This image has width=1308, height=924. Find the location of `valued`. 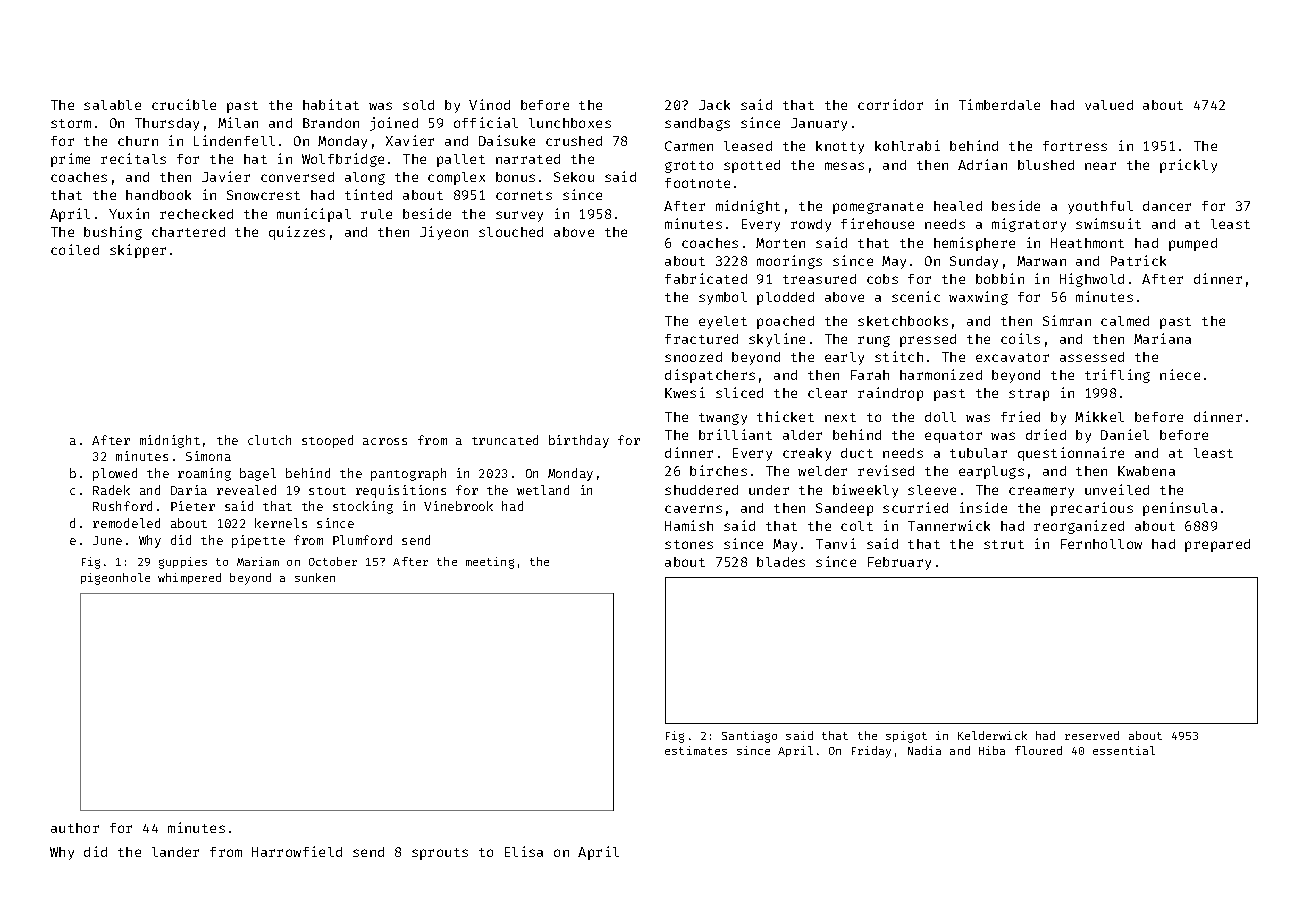

valued is located at coordinates (1109, 105).
